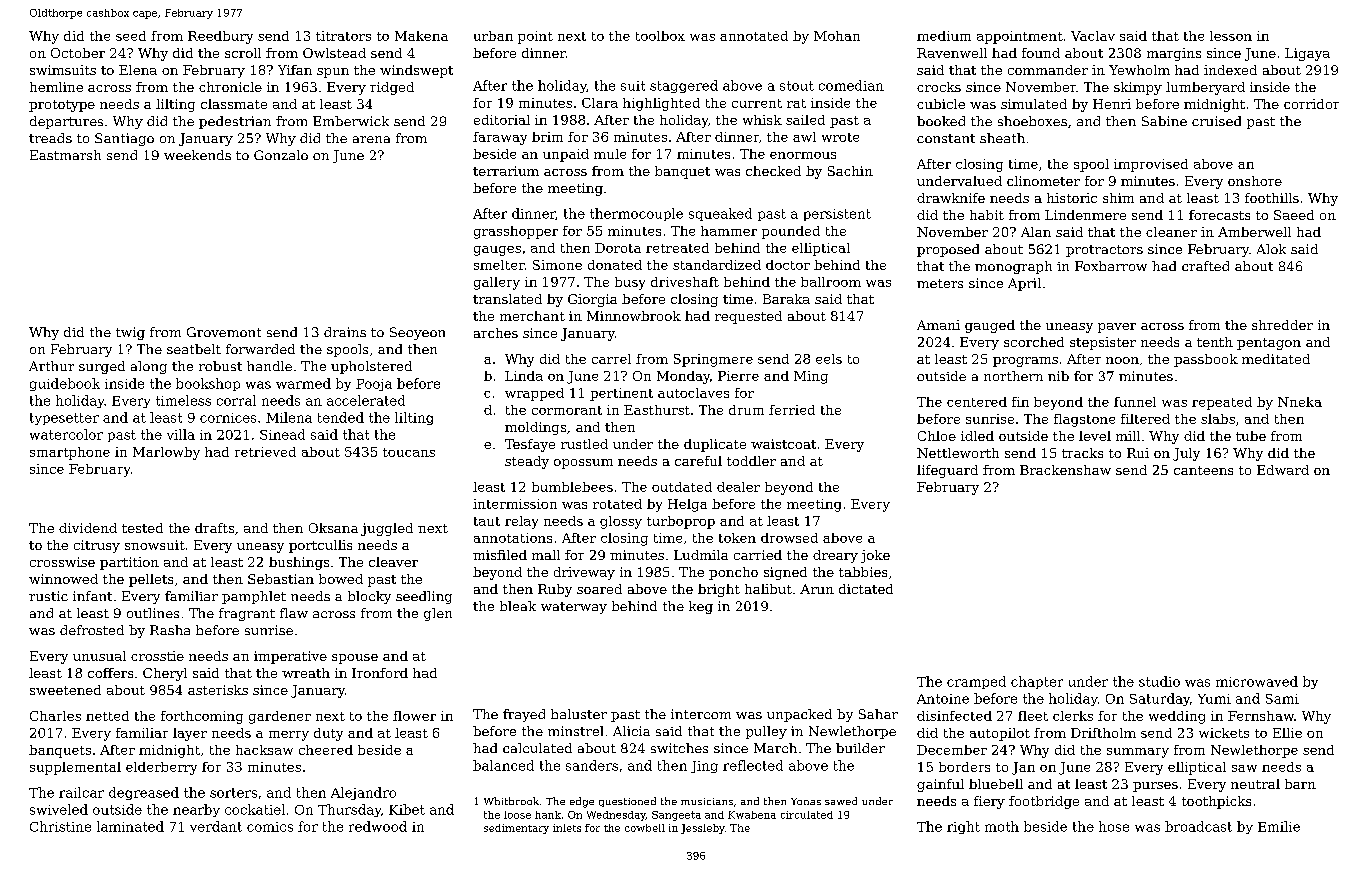  Describe the element at coordinates (1093, 36) in the screenshot. I see `Vaclav` at that location.
